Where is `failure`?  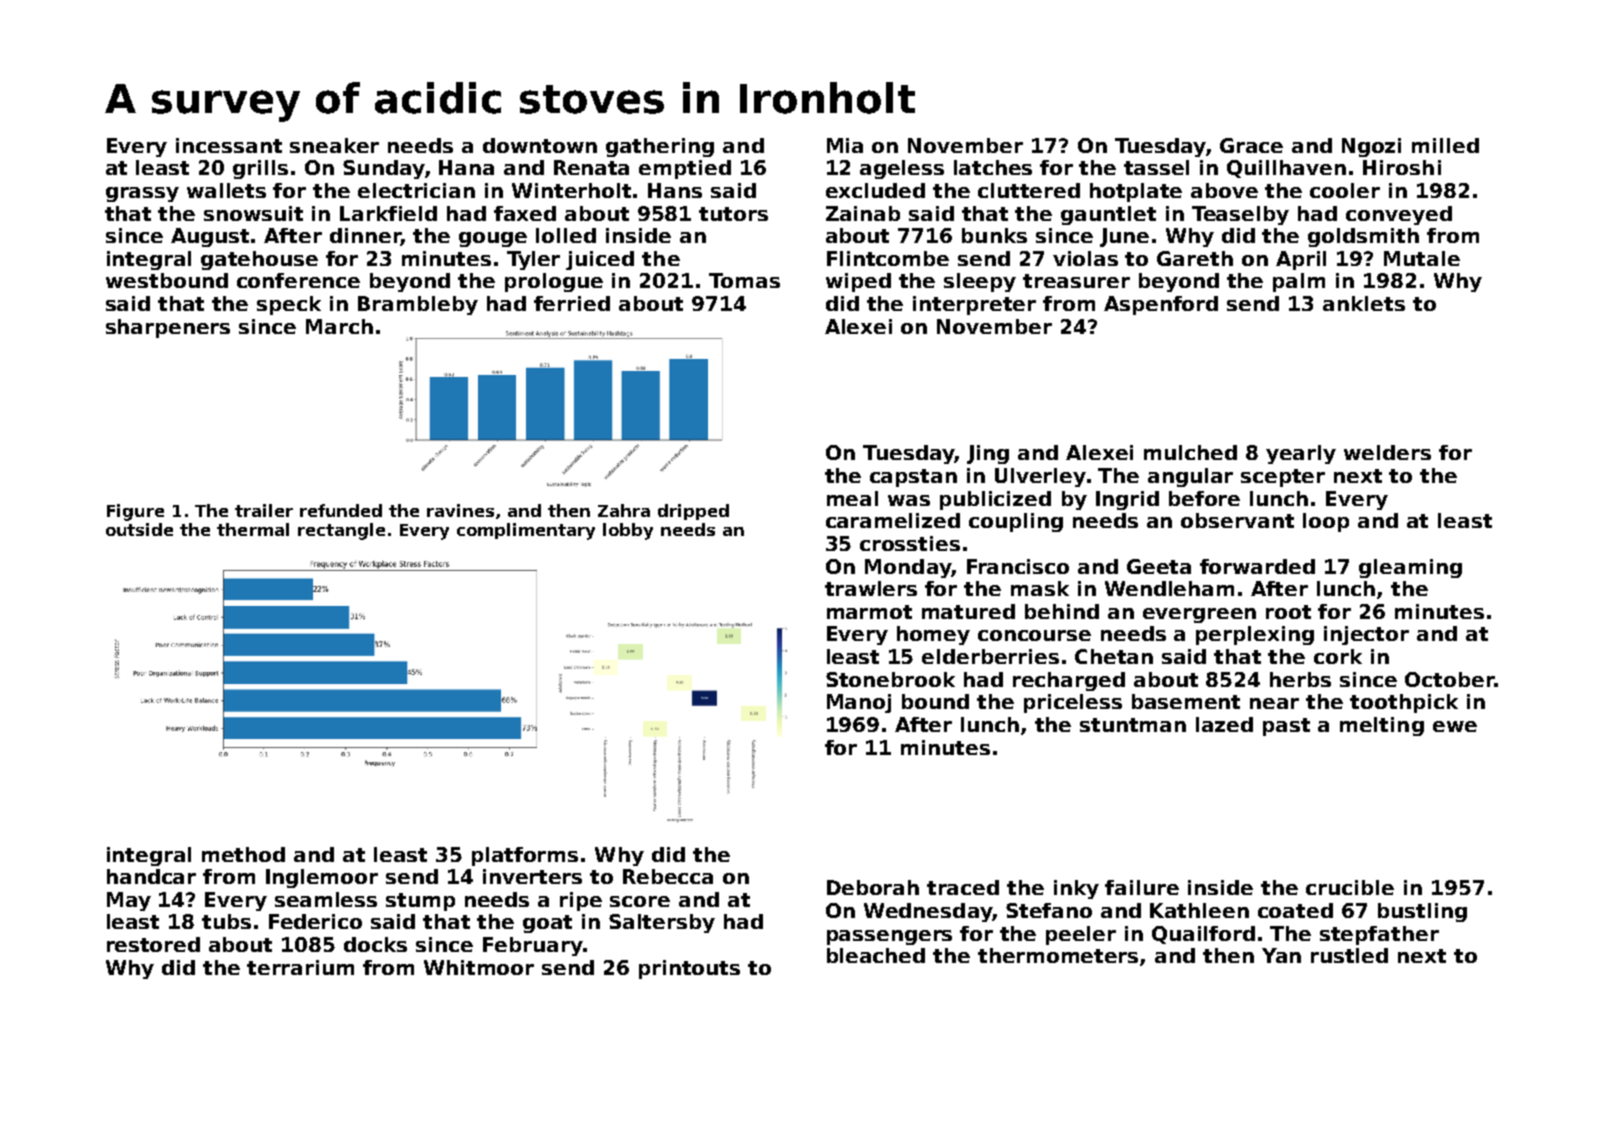 failure is located at coordinates (1142, 887).
